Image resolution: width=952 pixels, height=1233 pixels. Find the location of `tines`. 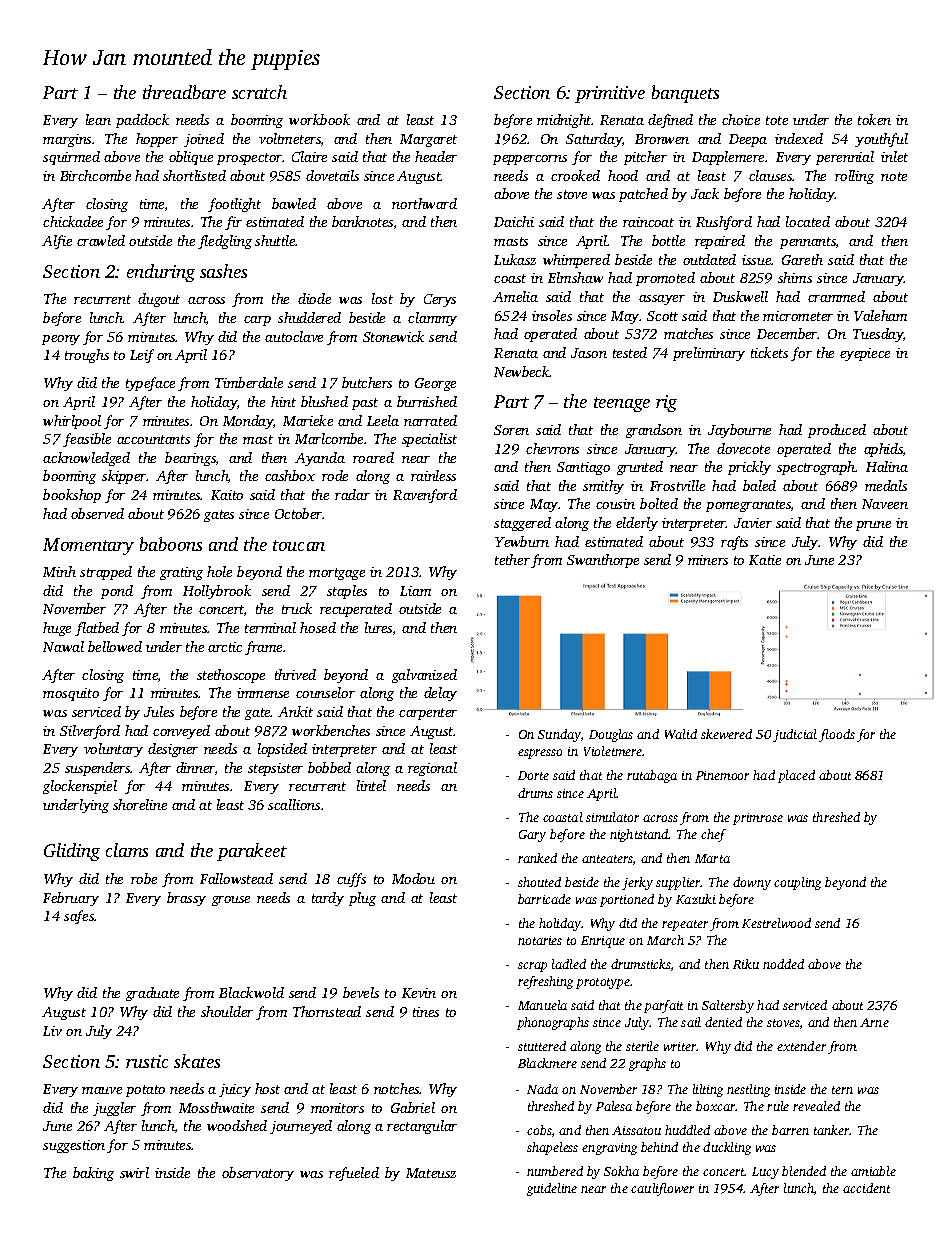

tines is located at coordinates (426, 1012).
